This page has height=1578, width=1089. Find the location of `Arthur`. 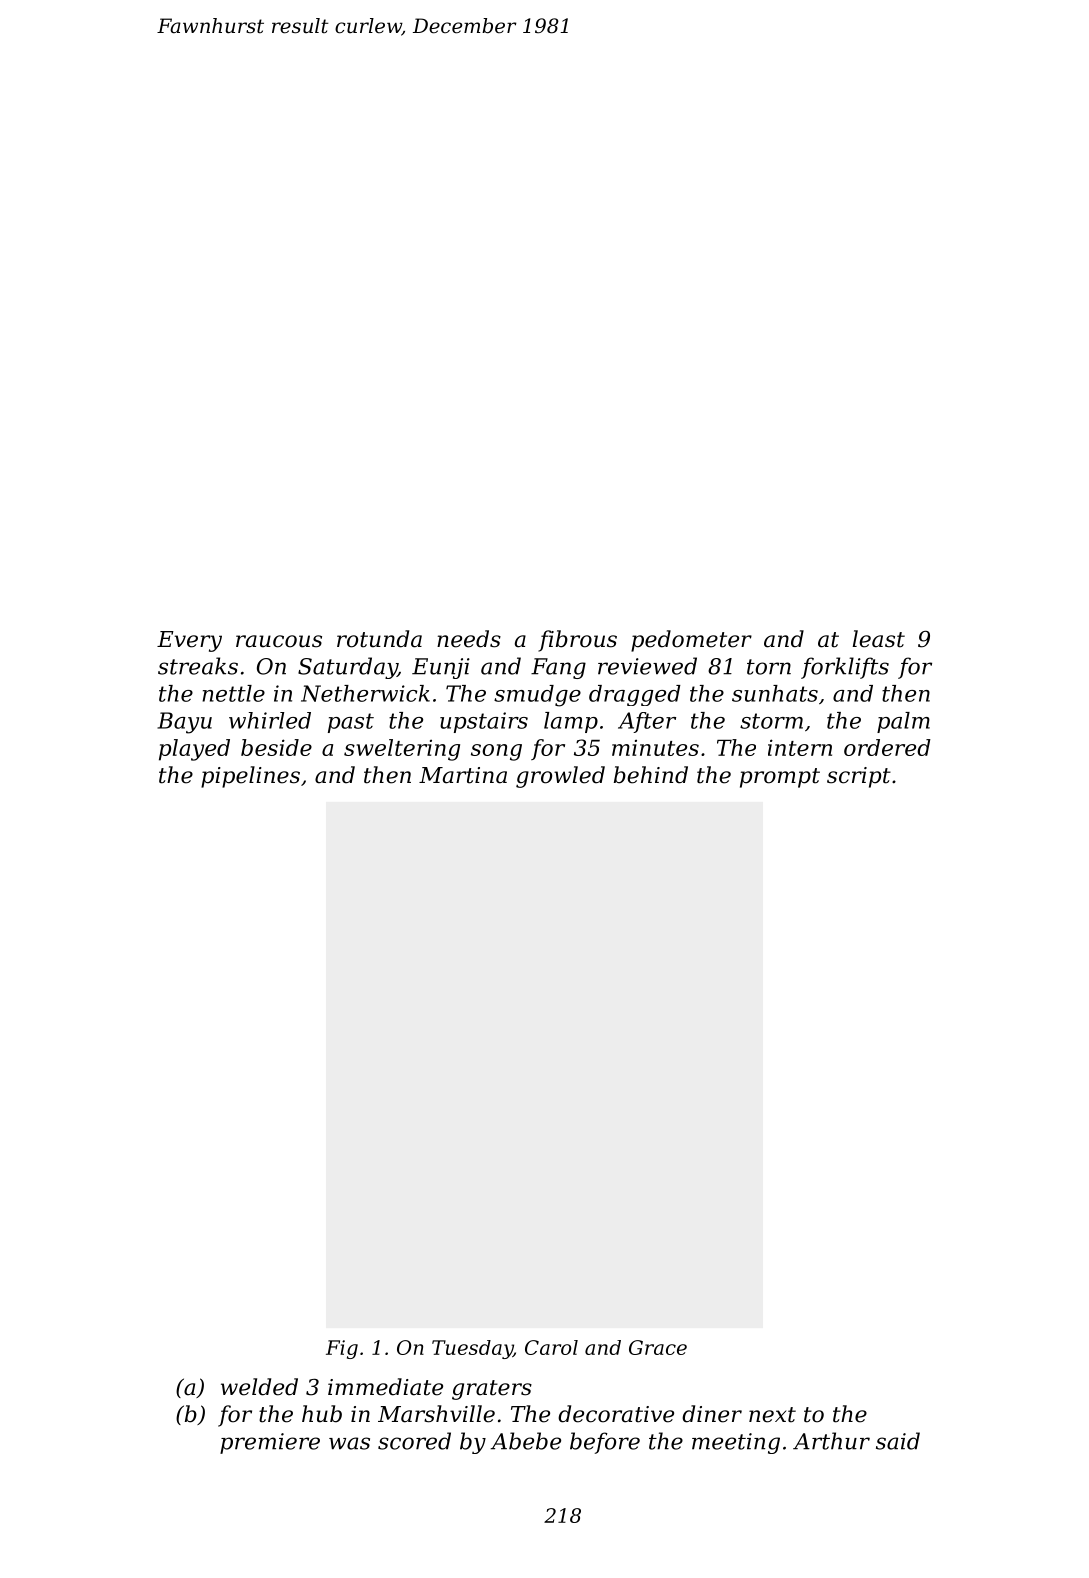

Arthur is located at coordinates (831, 1441).
